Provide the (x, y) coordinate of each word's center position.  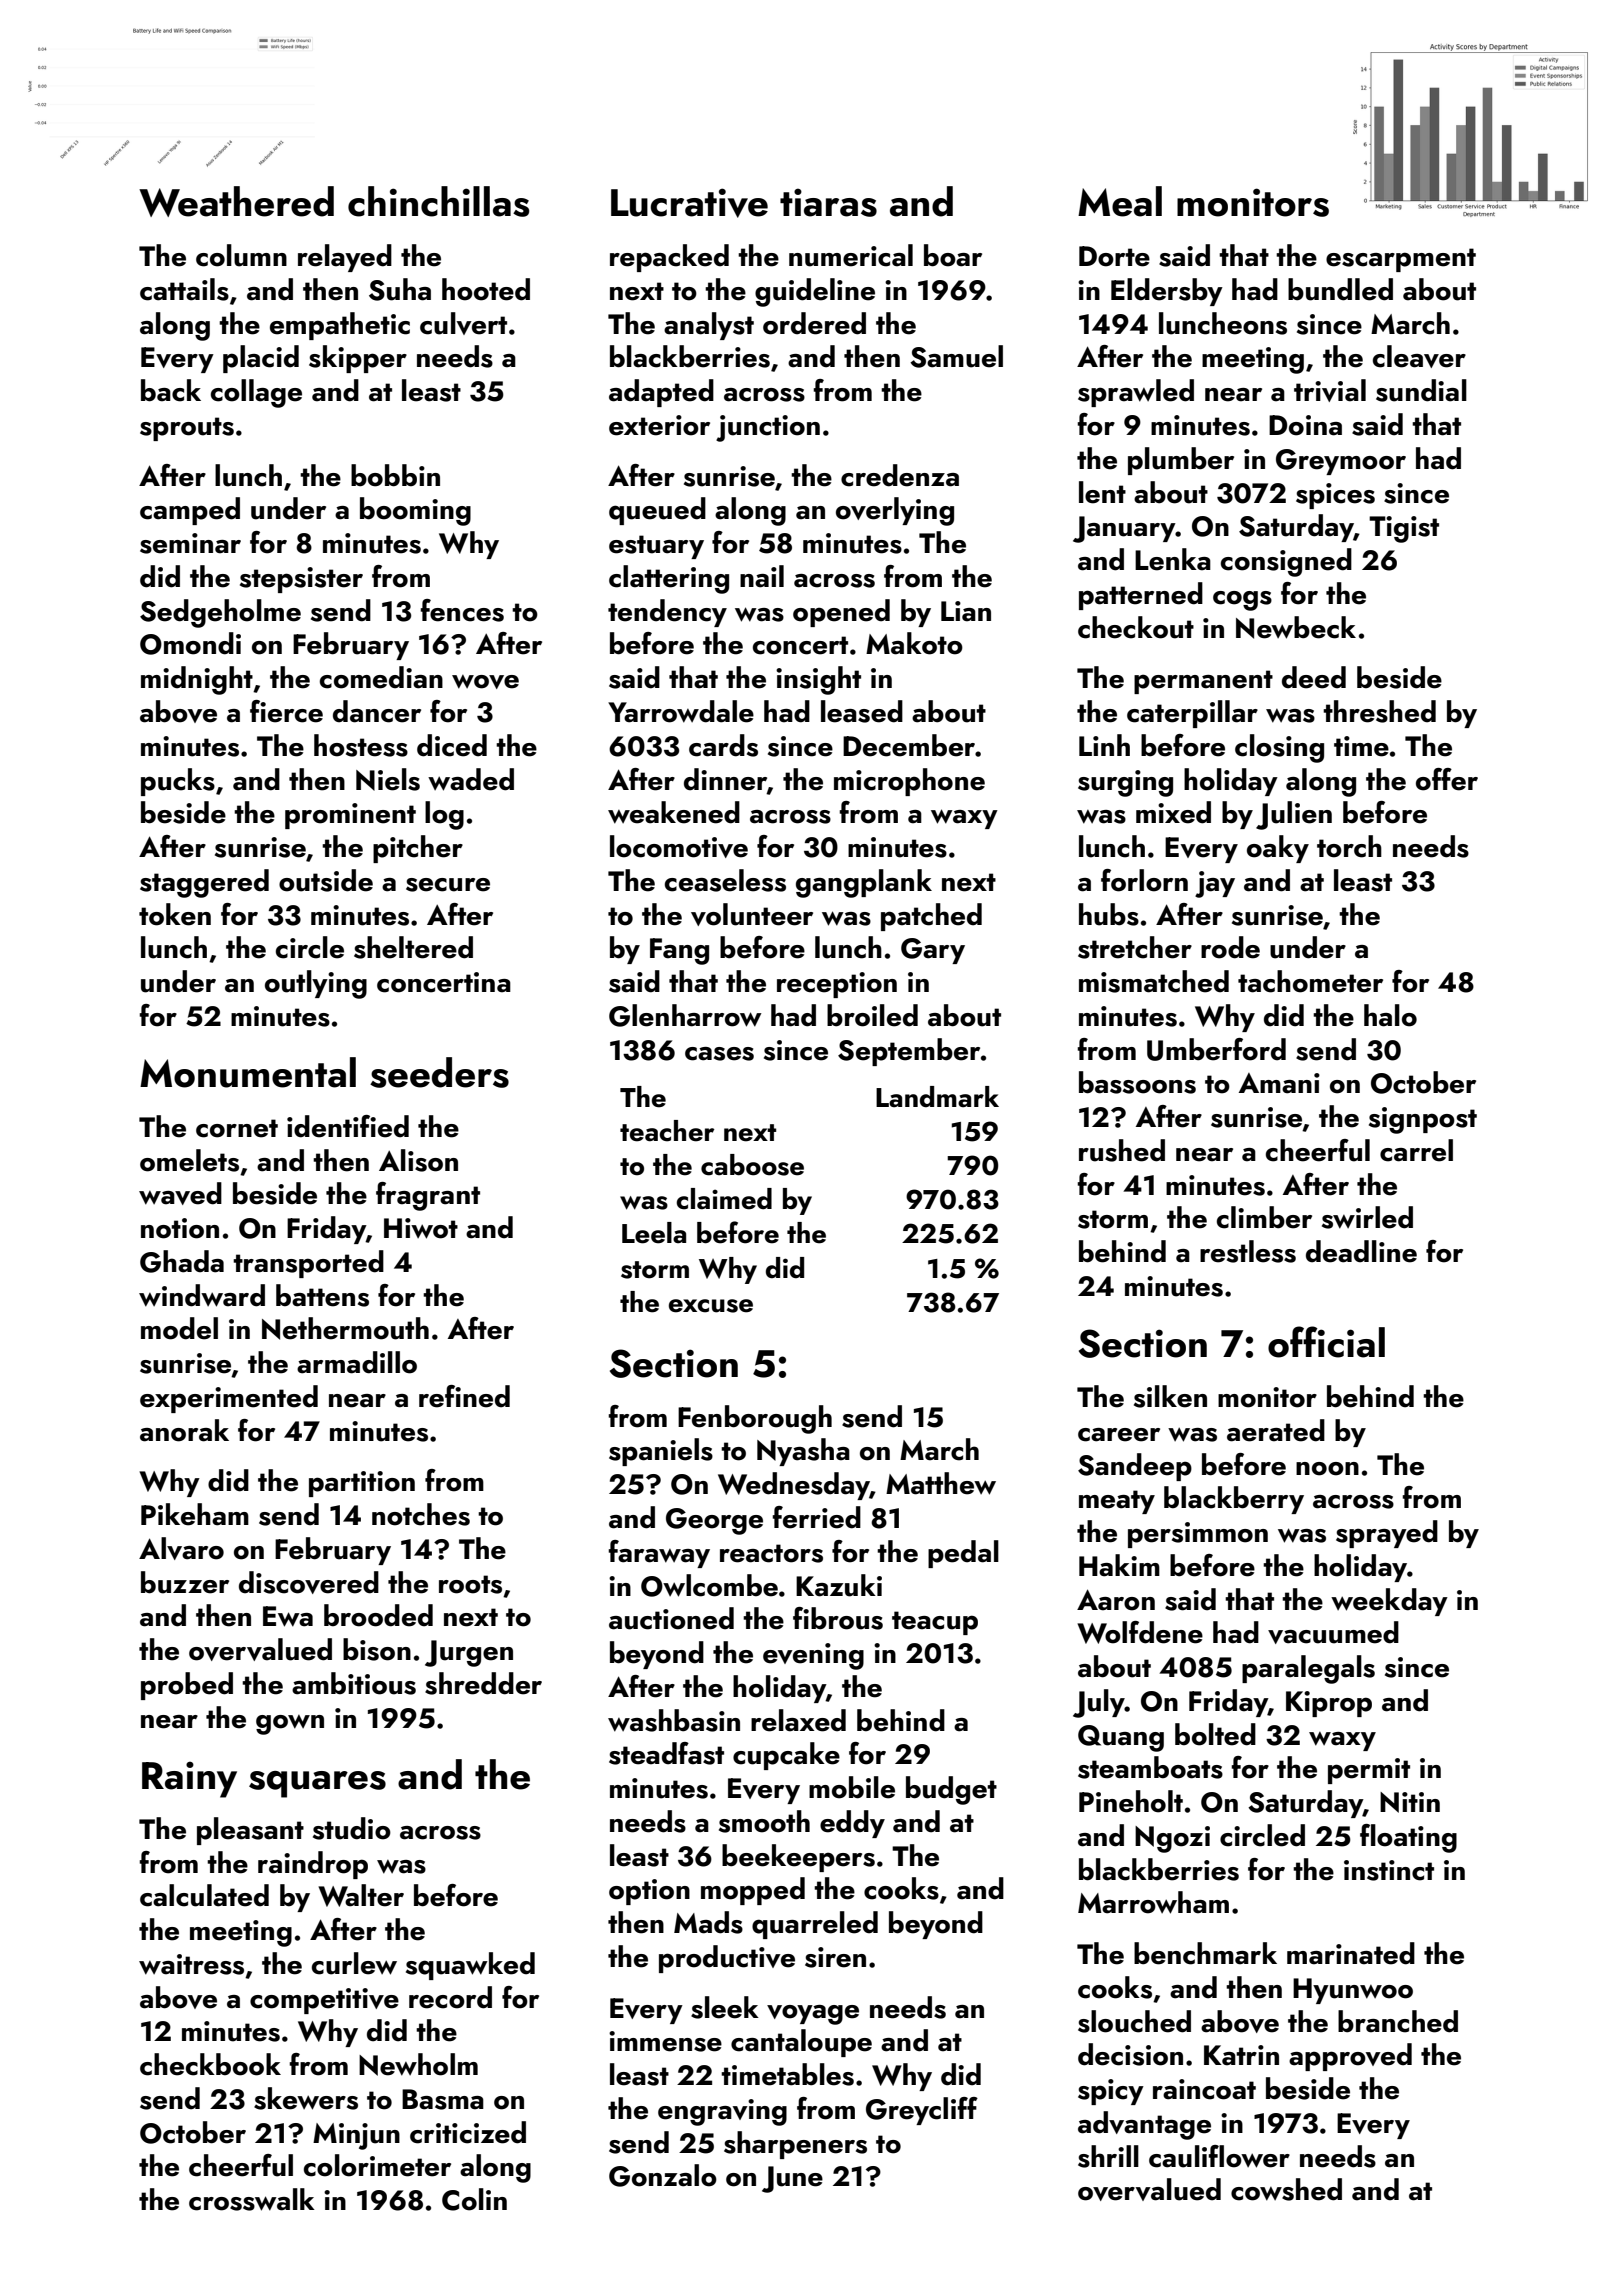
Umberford (1216, 1049)
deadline (1361, 1251)
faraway (659, 1554)
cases (719, 1054)
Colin (474, 2199)
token (175, 914)
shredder (483, 1683)
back (171, 390)
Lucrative (689, 203)
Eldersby (1167, 292)
